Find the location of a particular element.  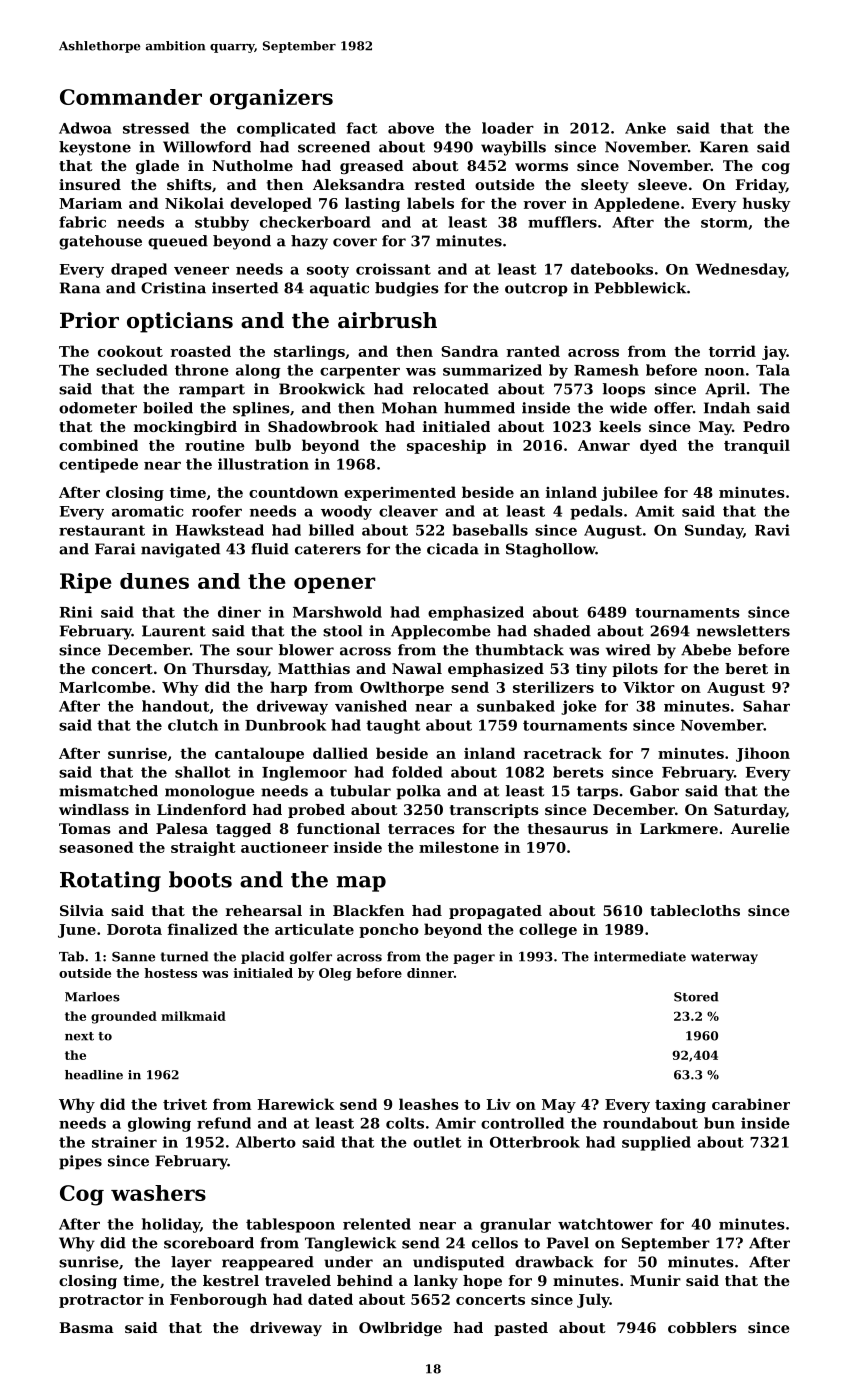

budgies is located at coordinates (407, 289).
